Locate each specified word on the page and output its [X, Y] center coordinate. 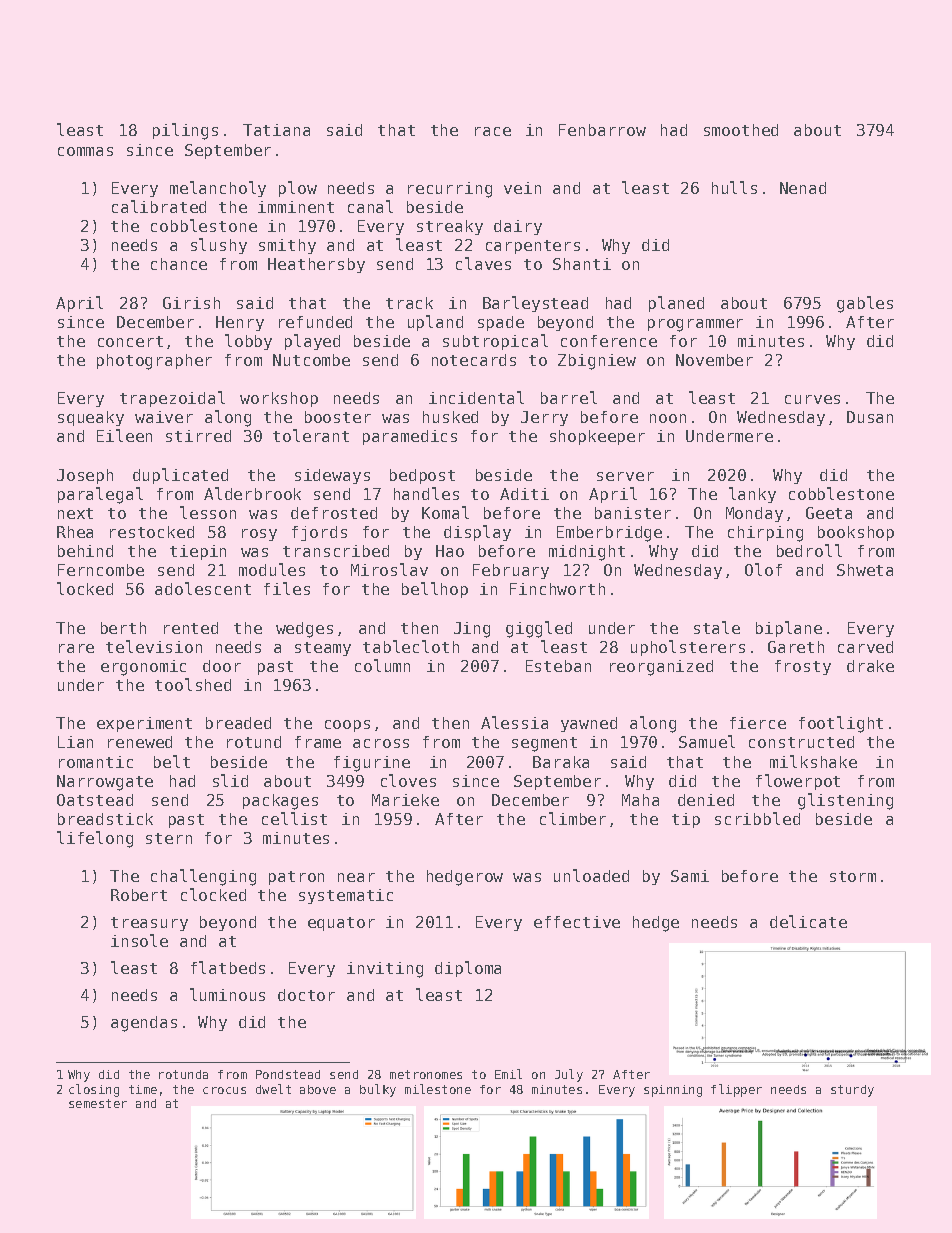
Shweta [865, 570]
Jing [472, 630]
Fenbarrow [602, 130]
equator [341, 924]
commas [85, 151]
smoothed [741, 130]
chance [179, 264]
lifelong [95, 839]
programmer [695, 325]
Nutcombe [311, 360]
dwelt [273, 1089]
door [222, 666]
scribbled [757, 818]
